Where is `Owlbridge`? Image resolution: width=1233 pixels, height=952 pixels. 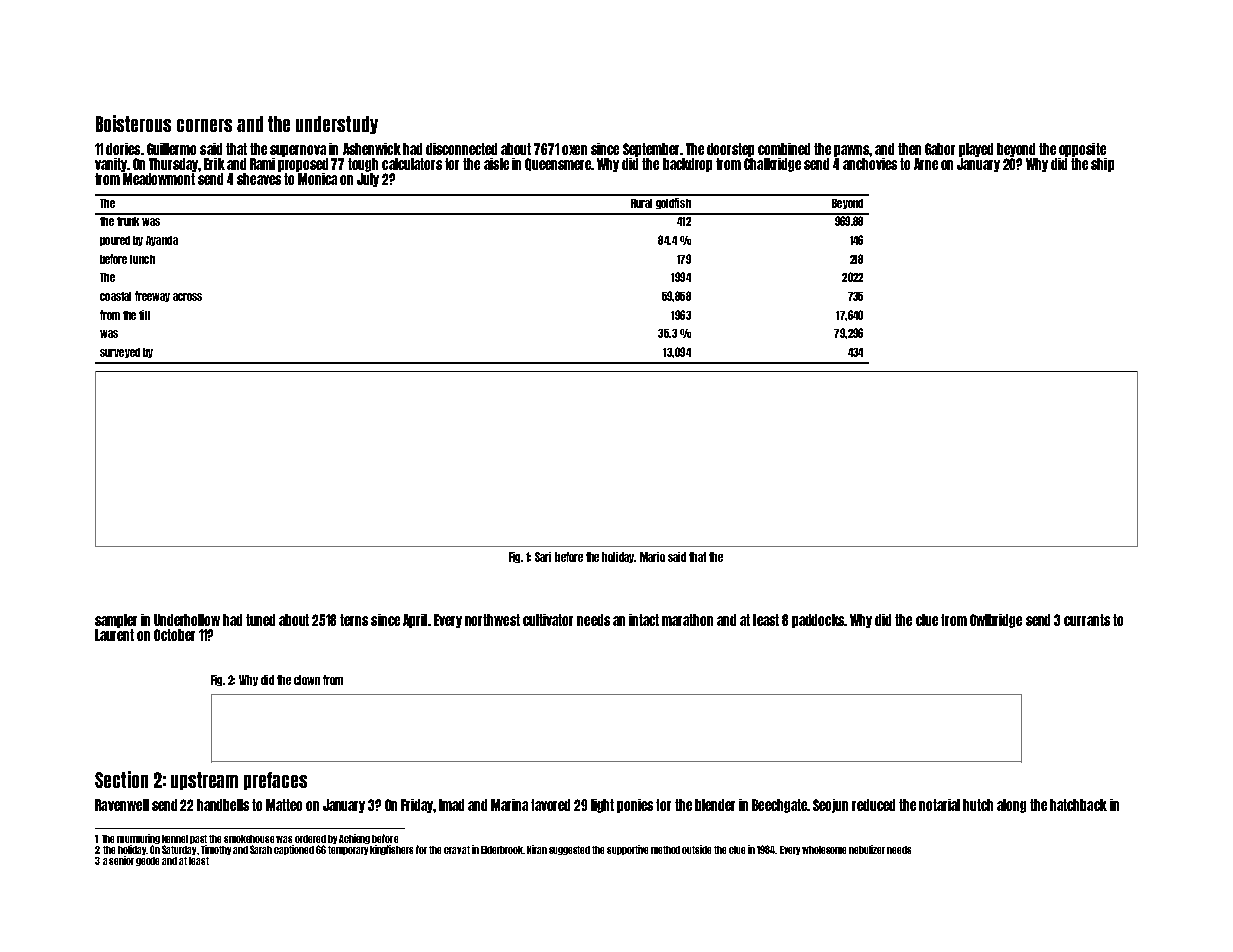
Owlbridge is located at coordinates (996, 621).
